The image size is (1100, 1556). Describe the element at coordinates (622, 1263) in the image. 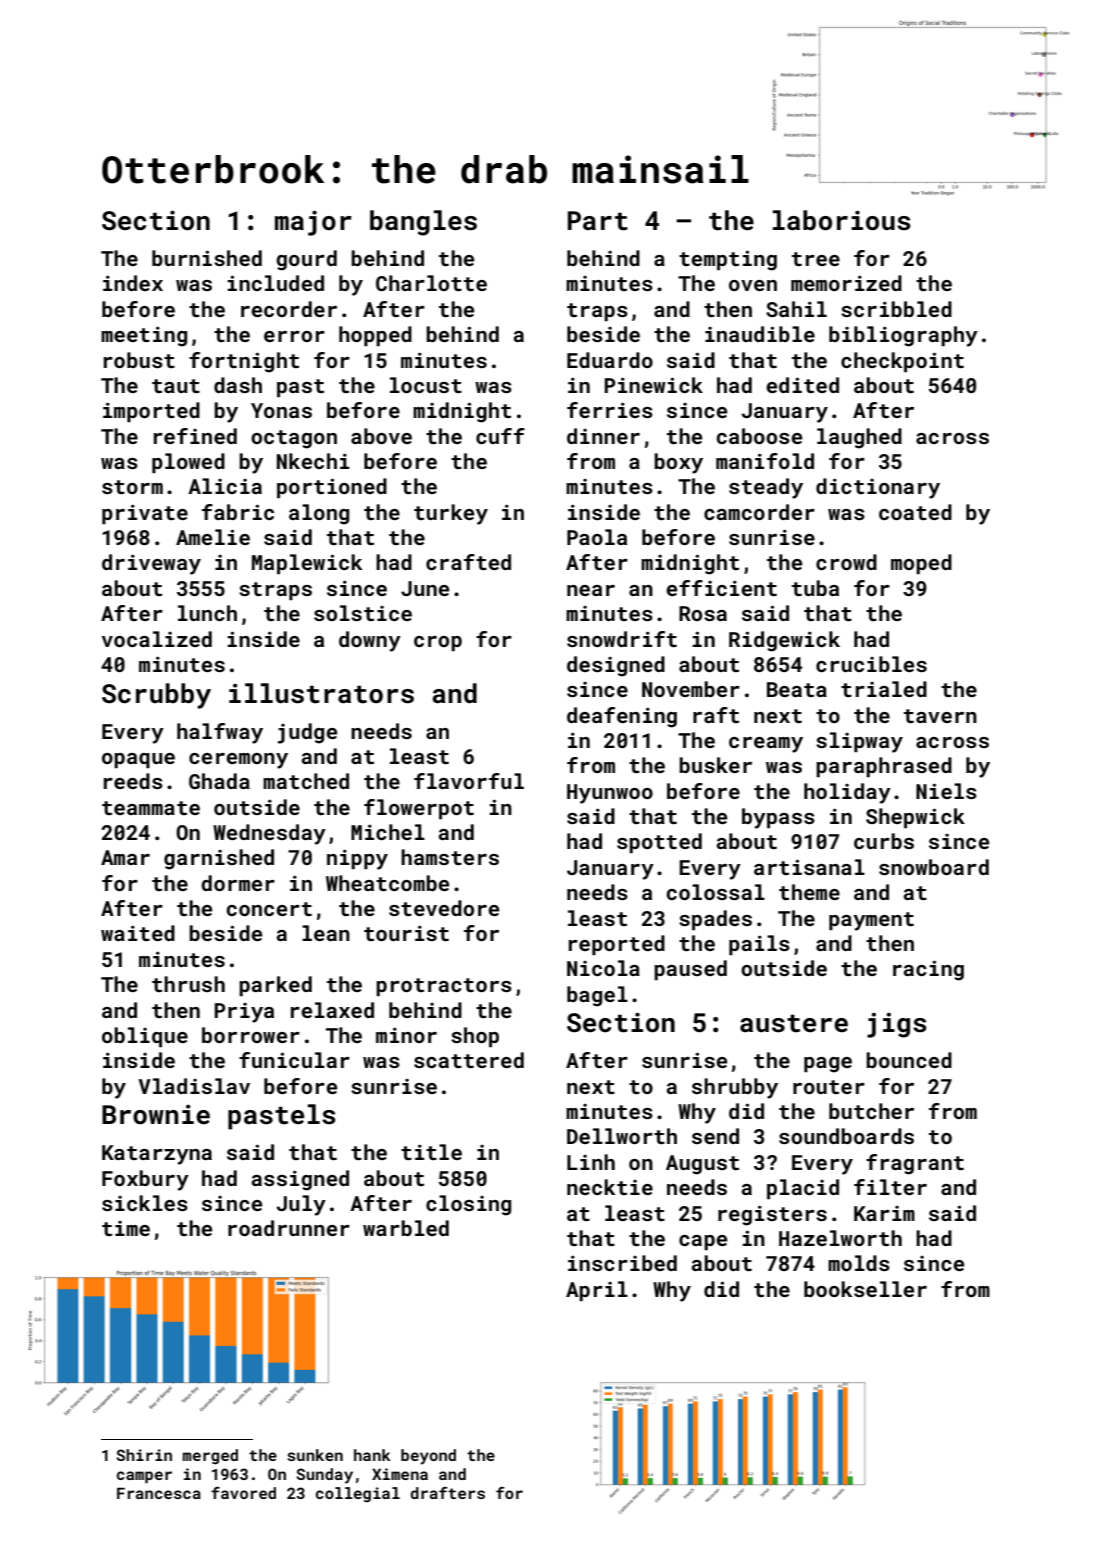

I see `inscribed` at that location.
